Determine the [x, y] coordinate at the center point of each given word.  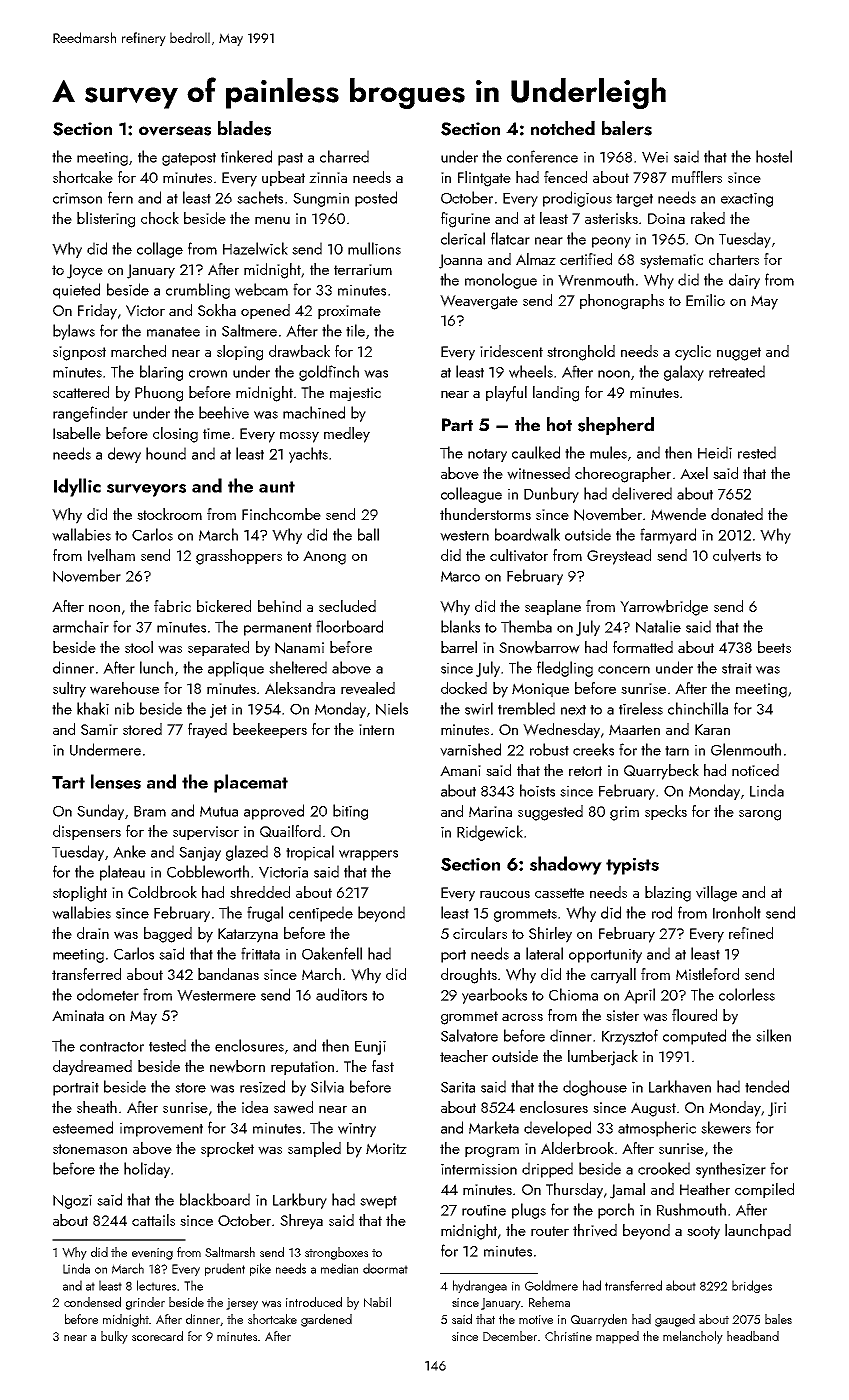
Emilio [705, 300]
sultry [69, 690]
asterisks [611, 218]
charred [344, 156]
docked [464, 688]
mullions [374, 248]
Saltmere [249, 330]
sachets [260, 197]
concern [624, 670]
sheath [97, 1107]
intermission [479, 1169]
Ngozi [72, 1202]
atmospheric [657, 1129]
